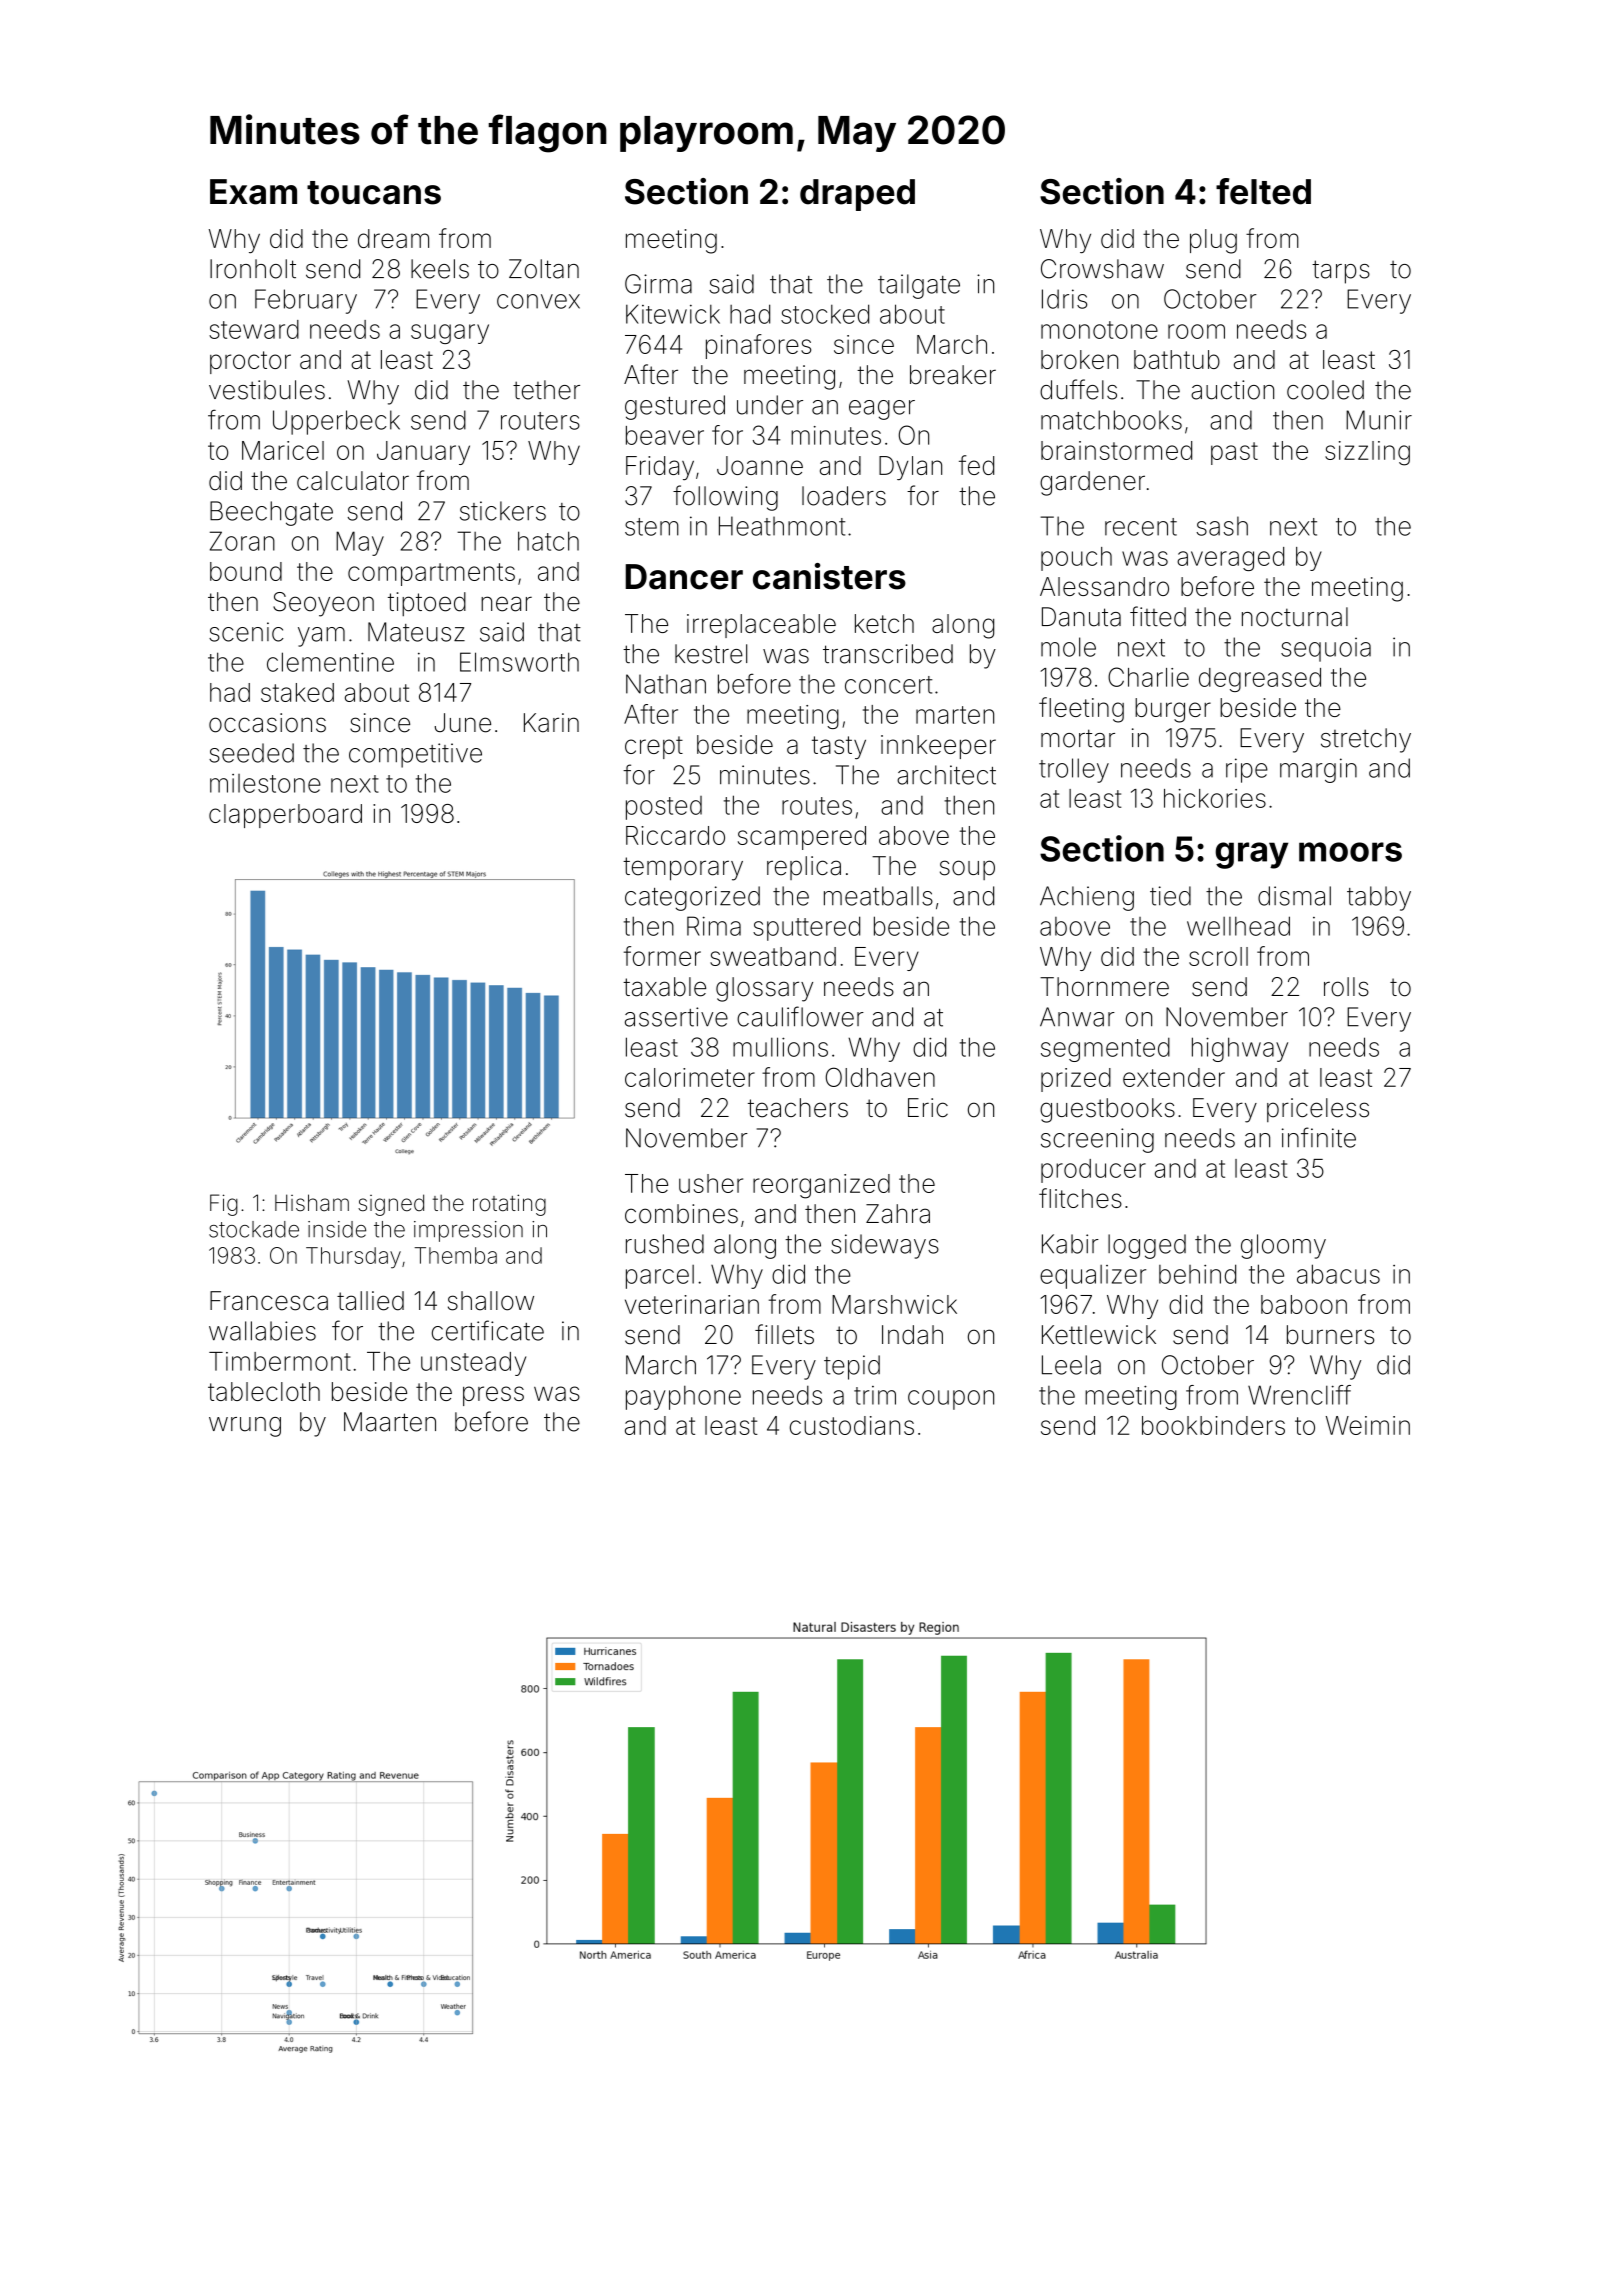 Image resolution: width=1620 pixels, height=2292 pixels. Describe the element at coordinates (312, 1203) in the screenshot. I see `Hisham` at that location.
